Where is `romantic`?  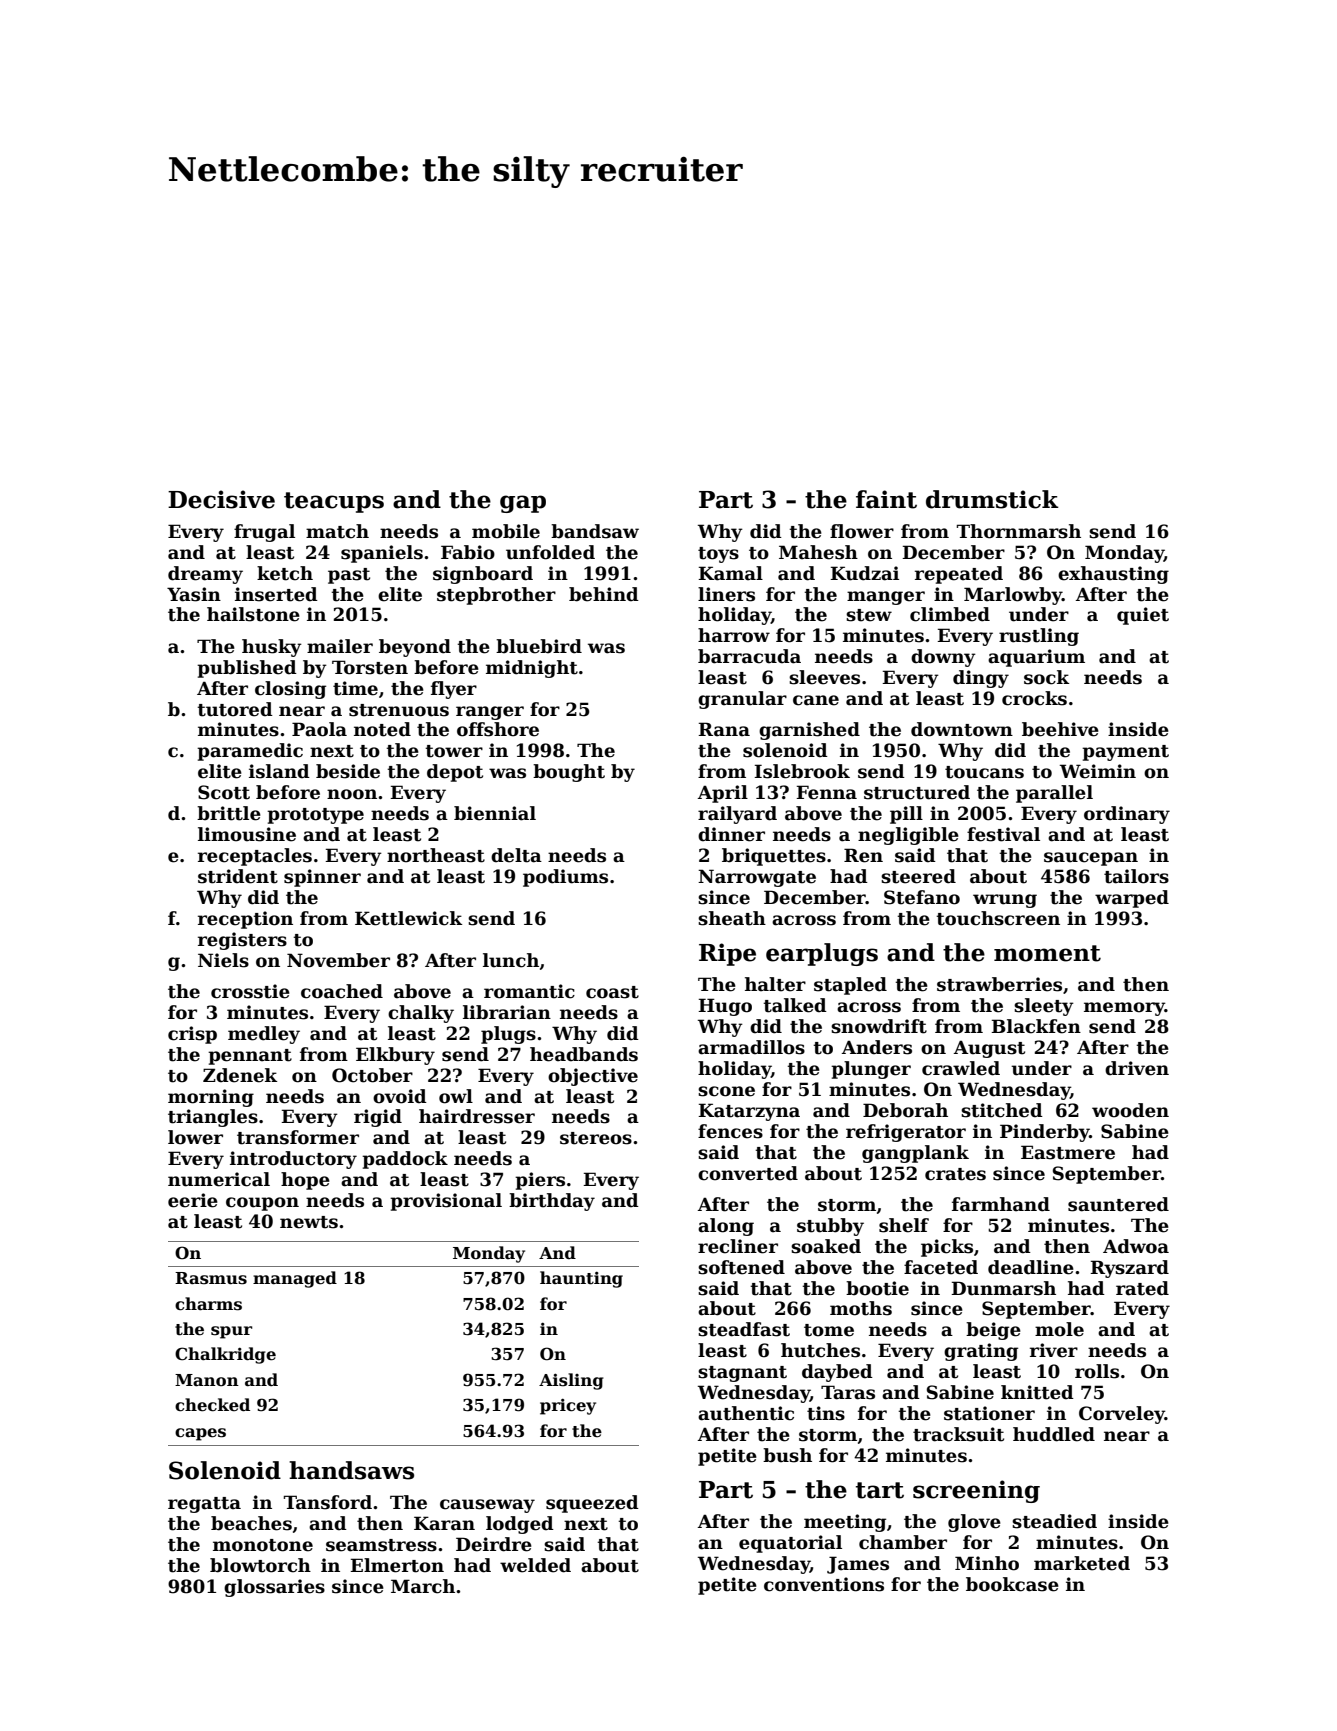
romantic is located at coordinates (529, 991).
